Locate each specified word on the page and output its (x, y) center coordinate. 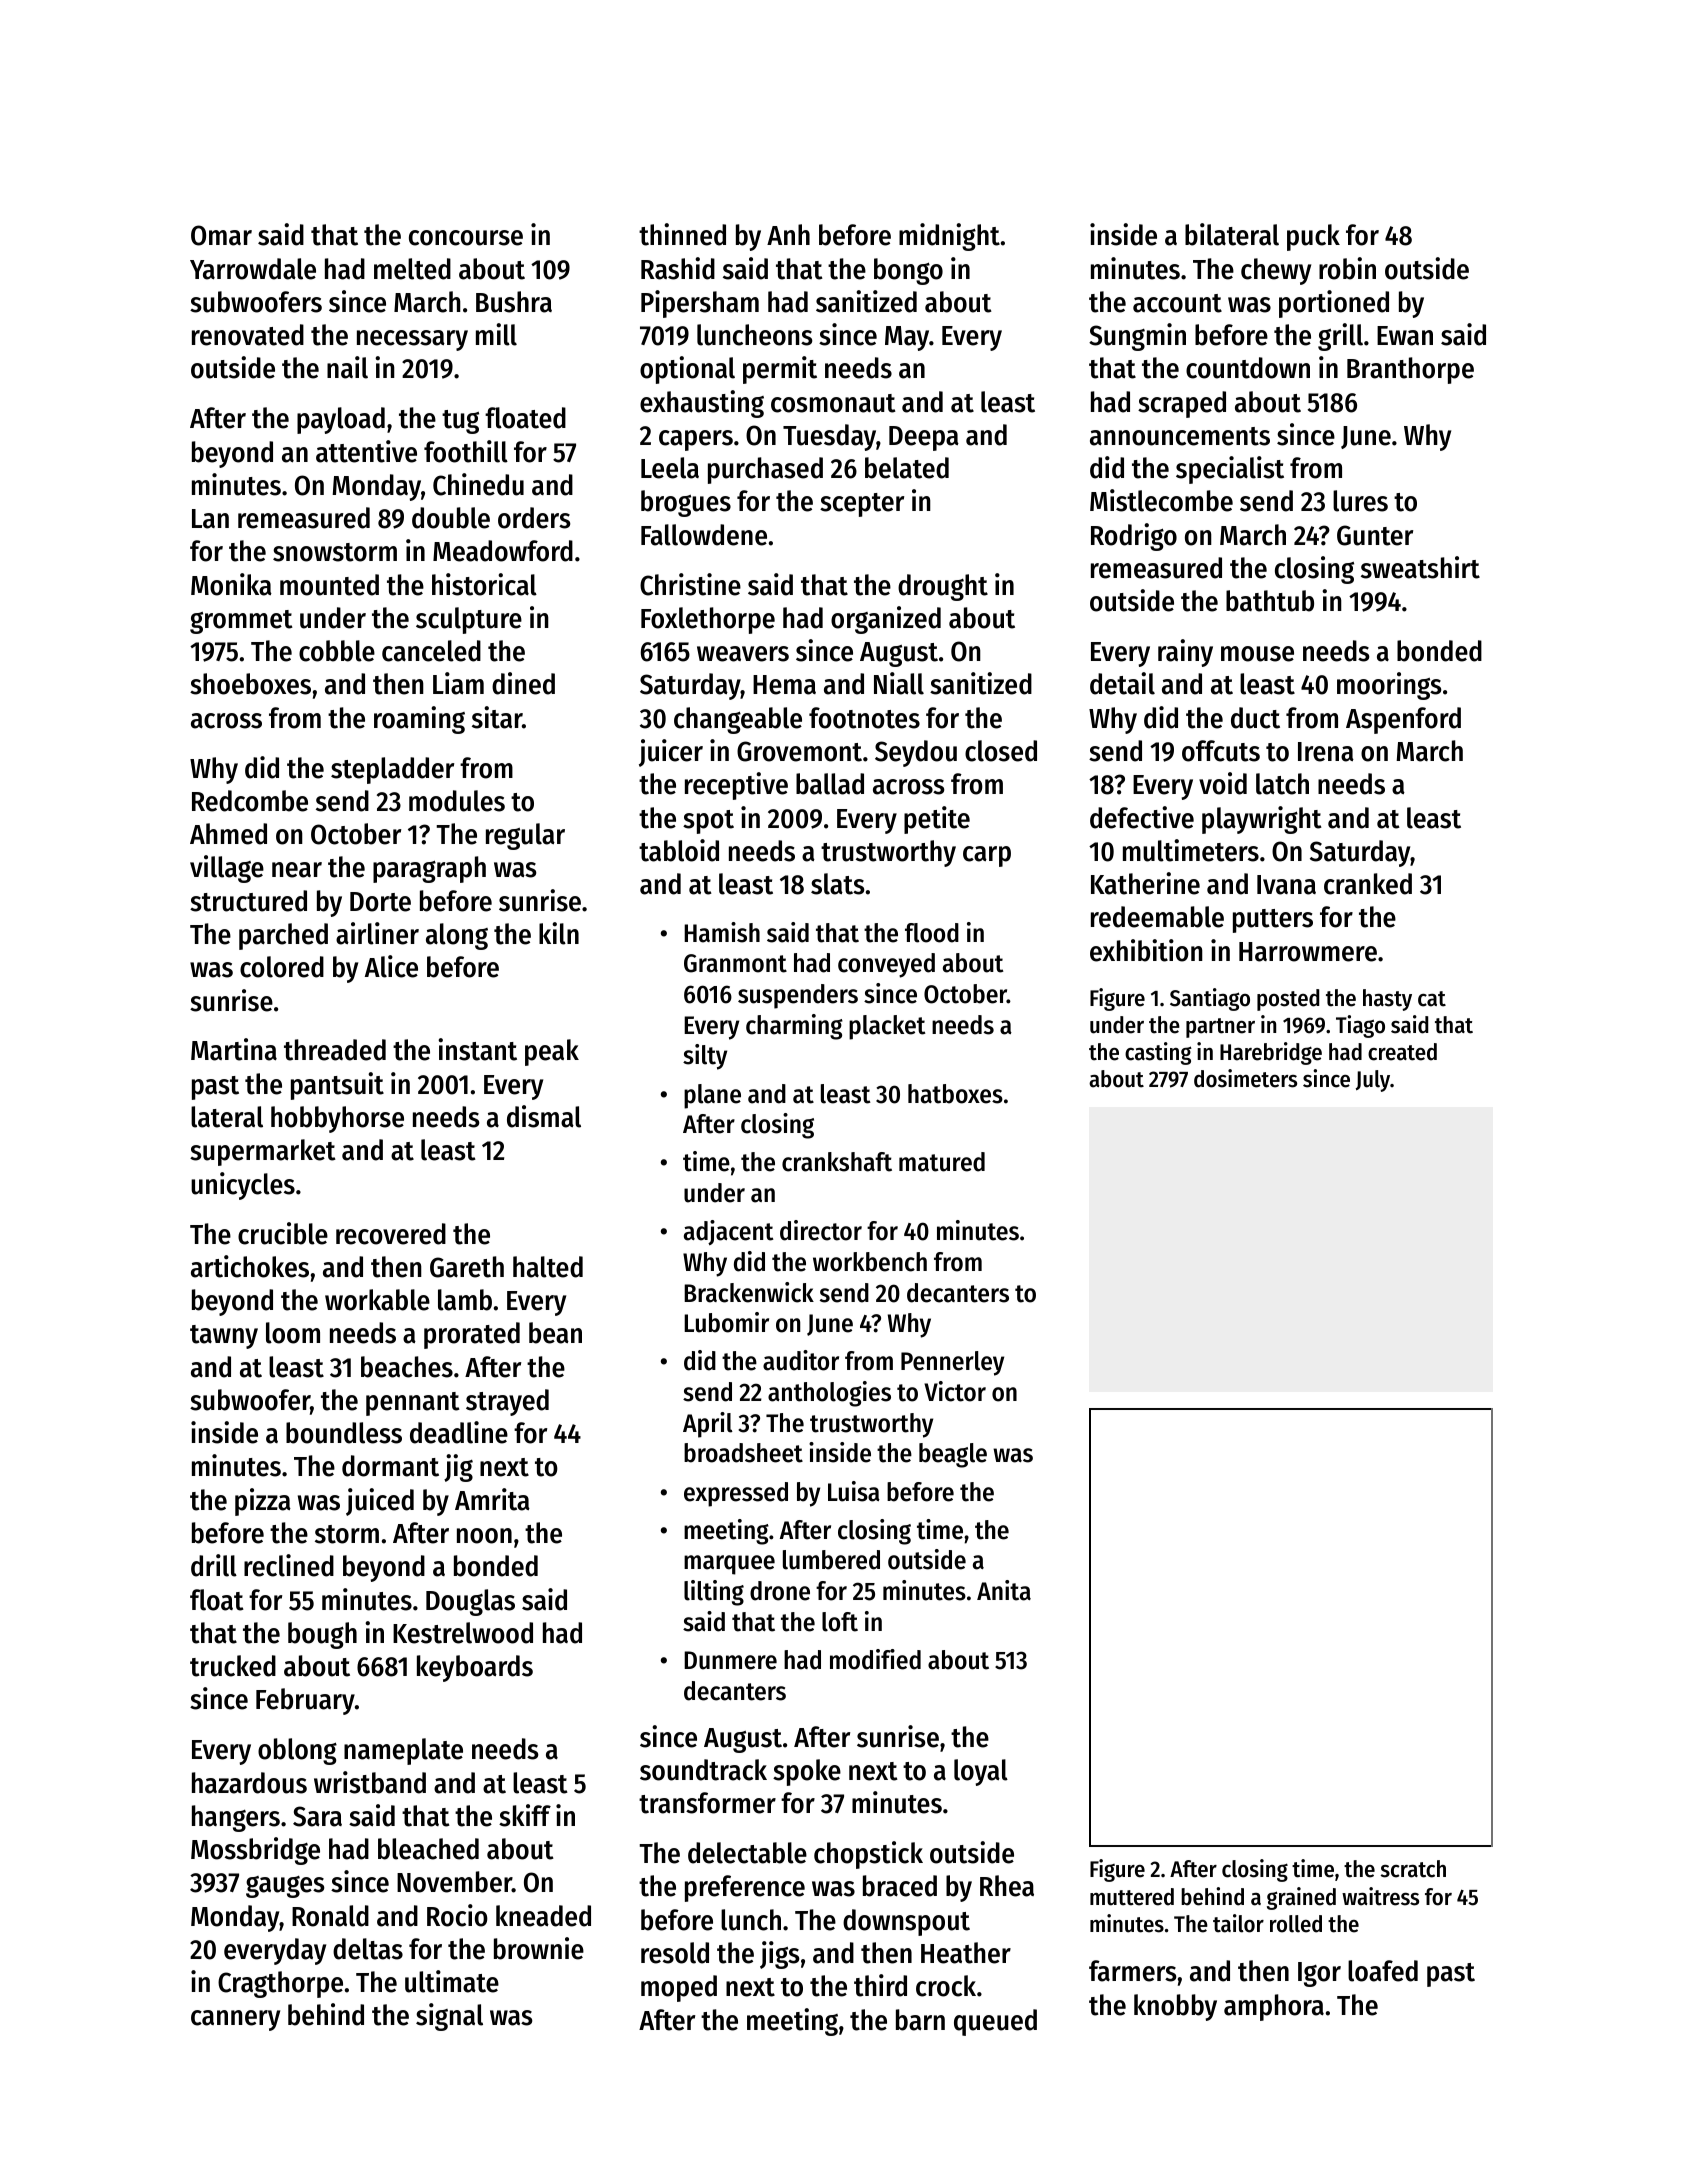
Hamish (722, 932)
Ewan (1405, 336)
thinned (682, 234)
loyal (981, 1772)
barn (920, 2020)
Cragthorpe (280, 1984)
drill (214, 1565)
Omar (221, 235)
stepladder (392, 770)
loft (840, 1622)
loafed (1383, 1971)
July (1373, 1081)
